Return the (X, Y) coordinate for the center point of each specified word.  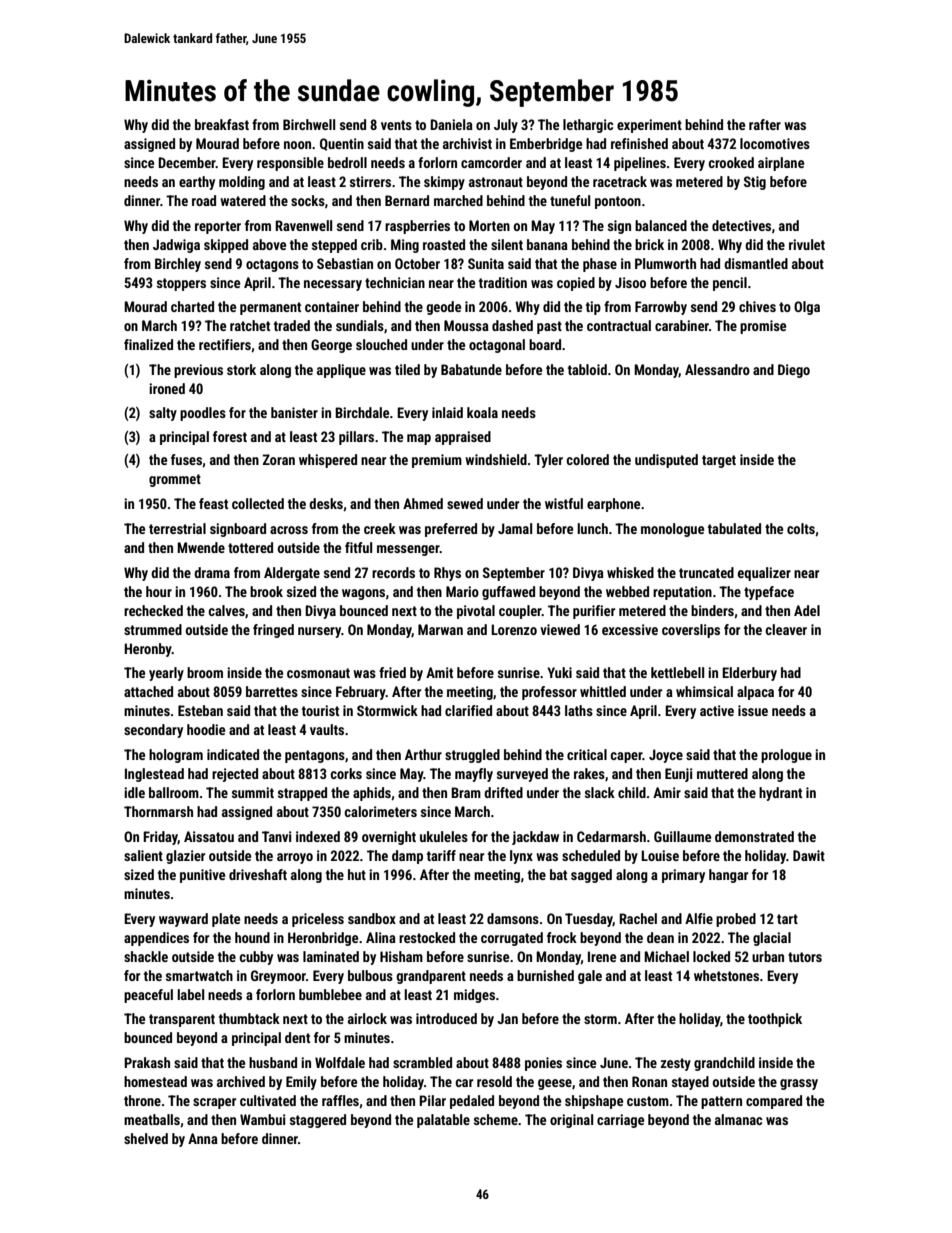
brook (266, 591)
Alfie (699, 918)
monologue (672, 530)
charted (192, 306)
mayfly (474, 775)
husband (273, 1062)
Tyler (548, 461)
